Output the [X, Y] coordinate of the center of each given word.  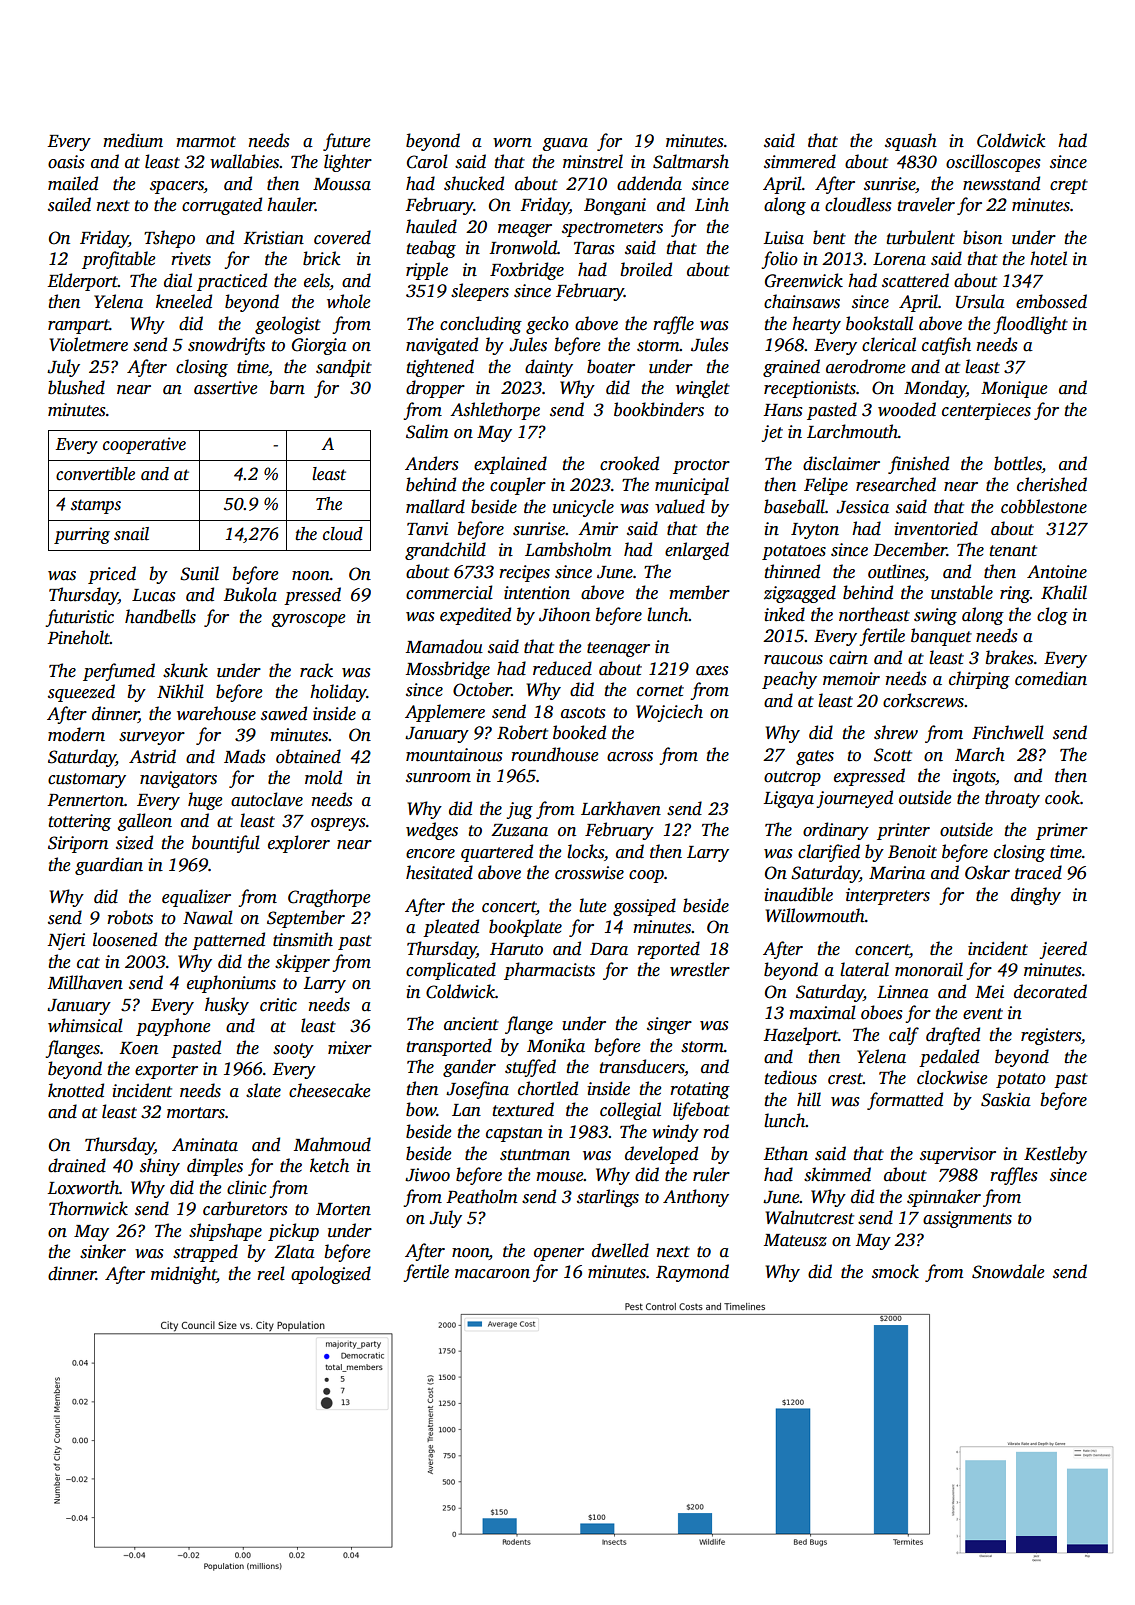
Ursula [980, 301]
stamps [96, 506]
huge [205, 801]
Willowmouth [815, 915]
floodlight [1030, 325]
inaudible [798, 894]
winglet [703, 389]
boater [611, 366]
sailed [69, 204]
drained [77, 1165]
